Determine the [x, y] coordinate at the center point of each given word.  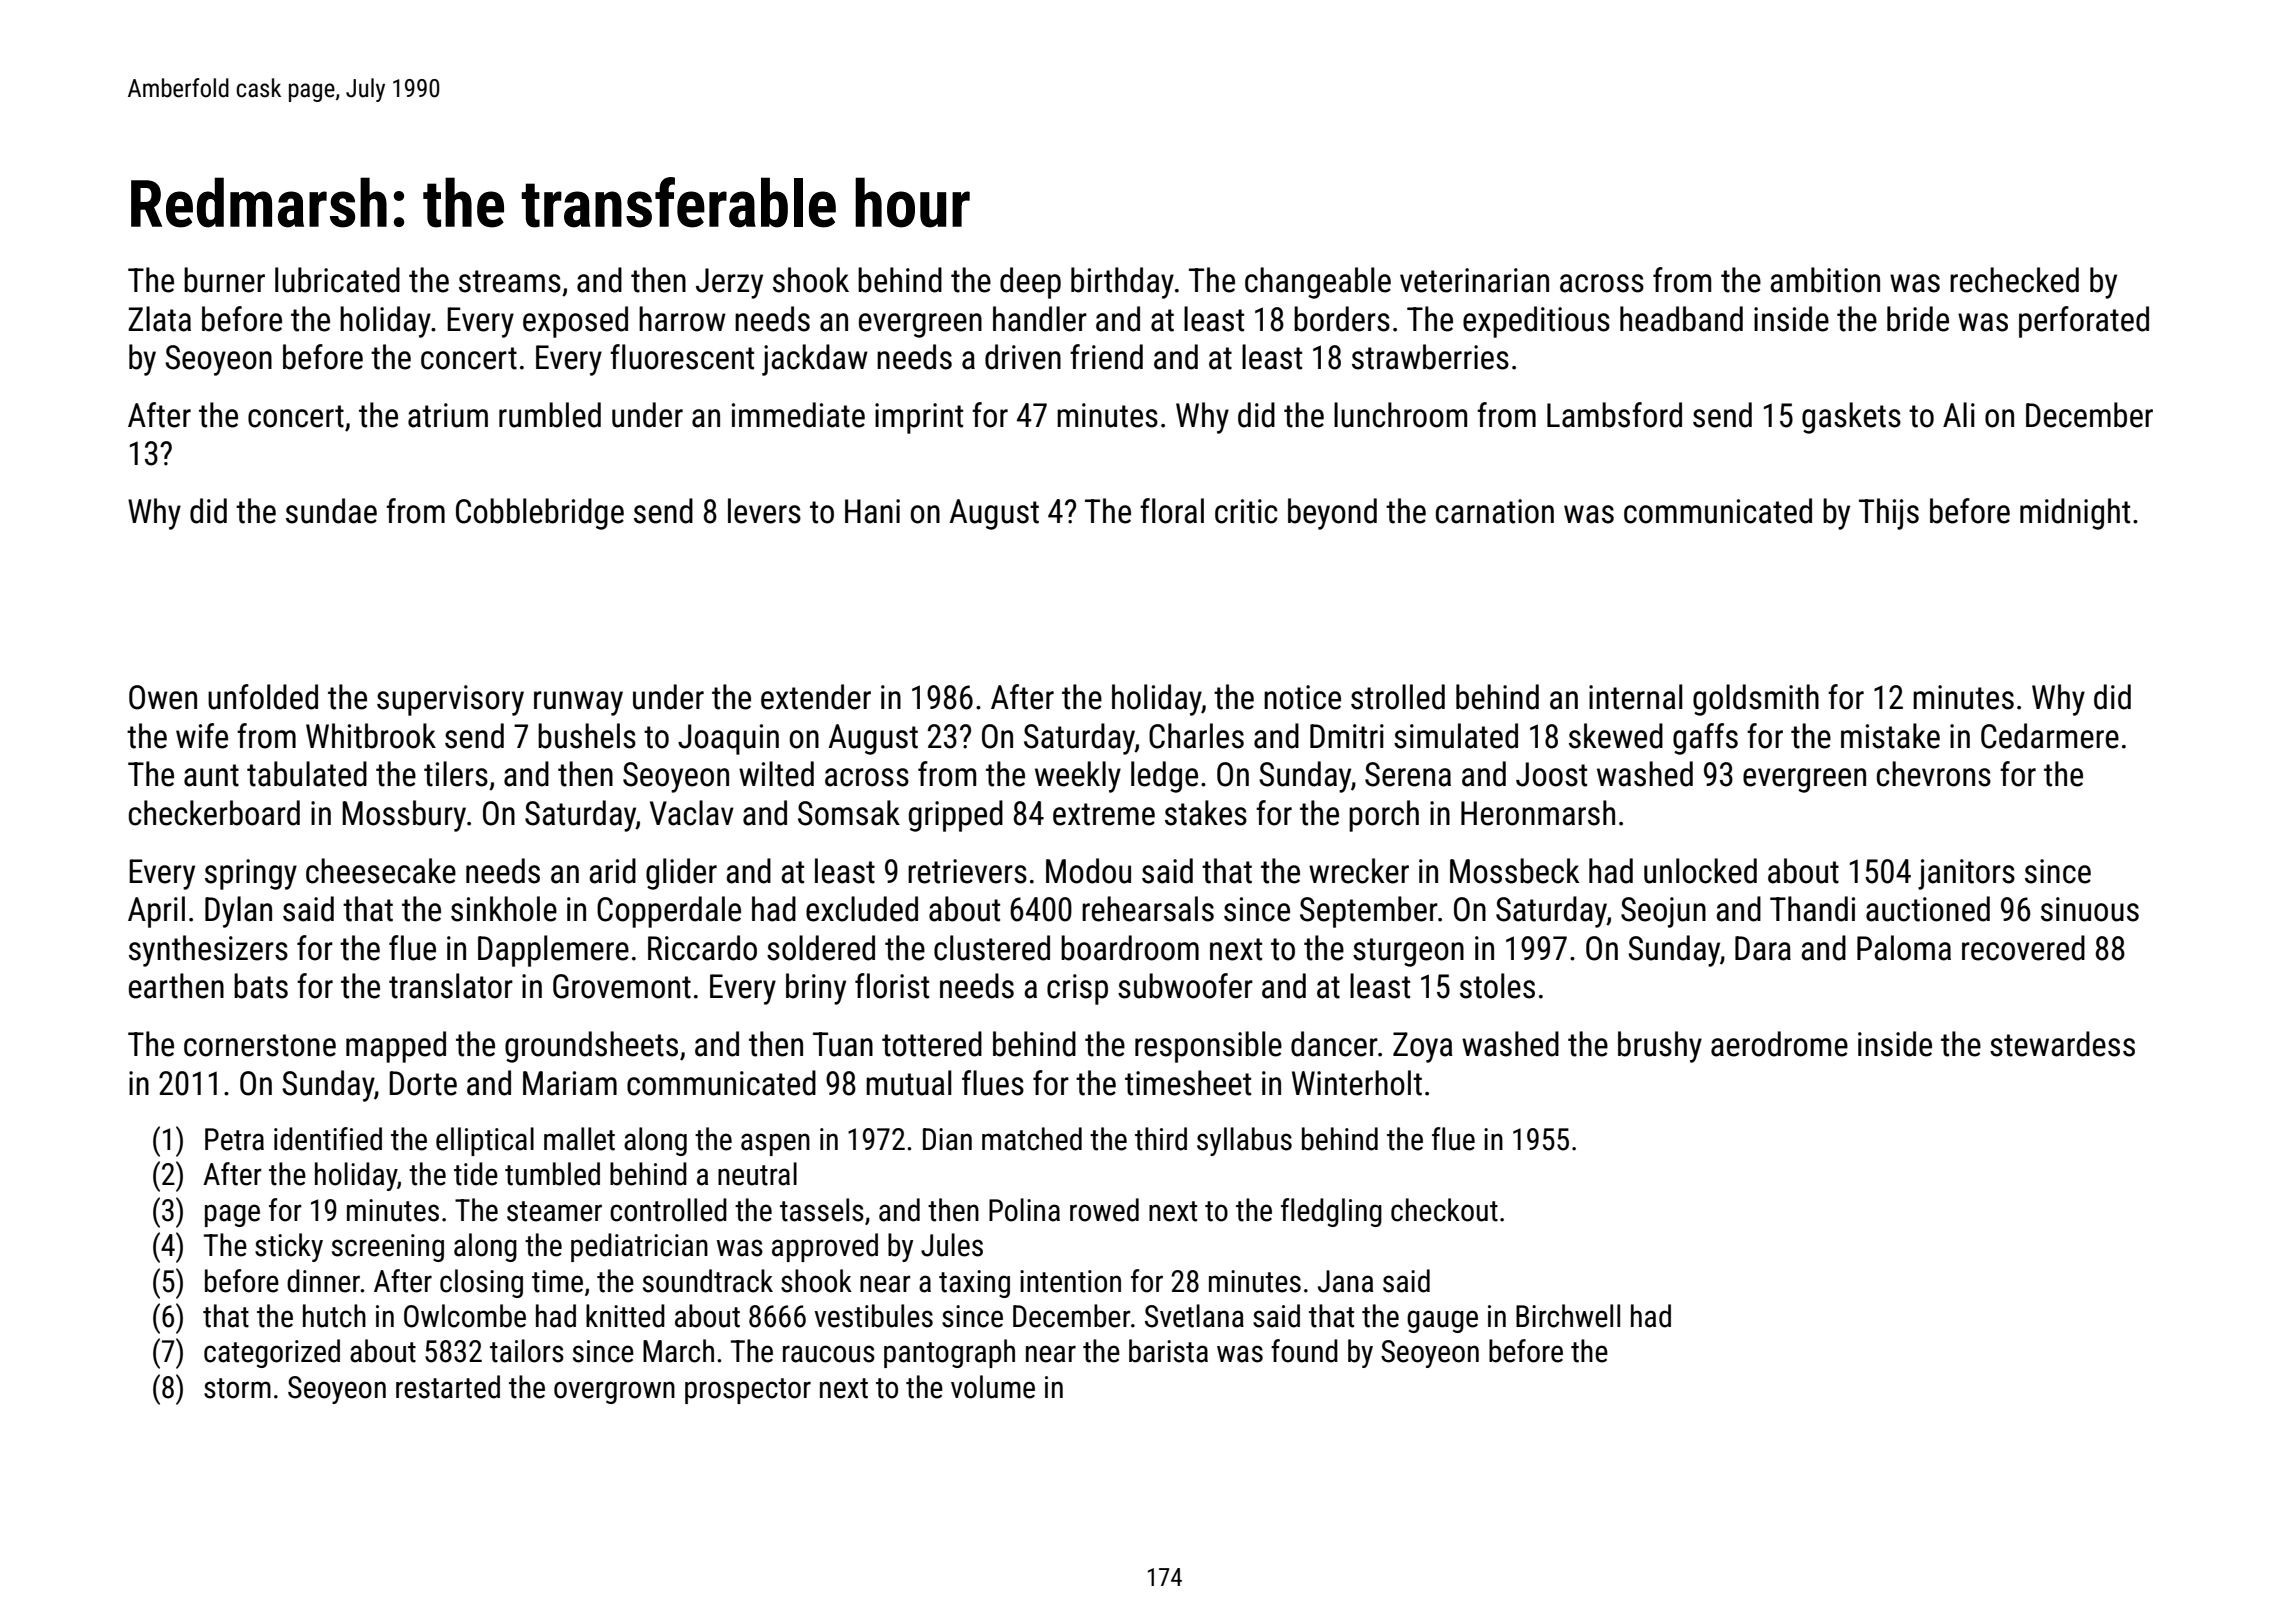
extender [816, 697]
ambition [1825, 280]
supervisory [450, 700]
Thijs [1889, 514]
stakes [1206, 813]
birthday [1122, 283]
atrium [448, 415]
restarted [448, 1387]
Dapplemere [553, 951]
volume [993, 1387]
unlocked [1700, 871]
